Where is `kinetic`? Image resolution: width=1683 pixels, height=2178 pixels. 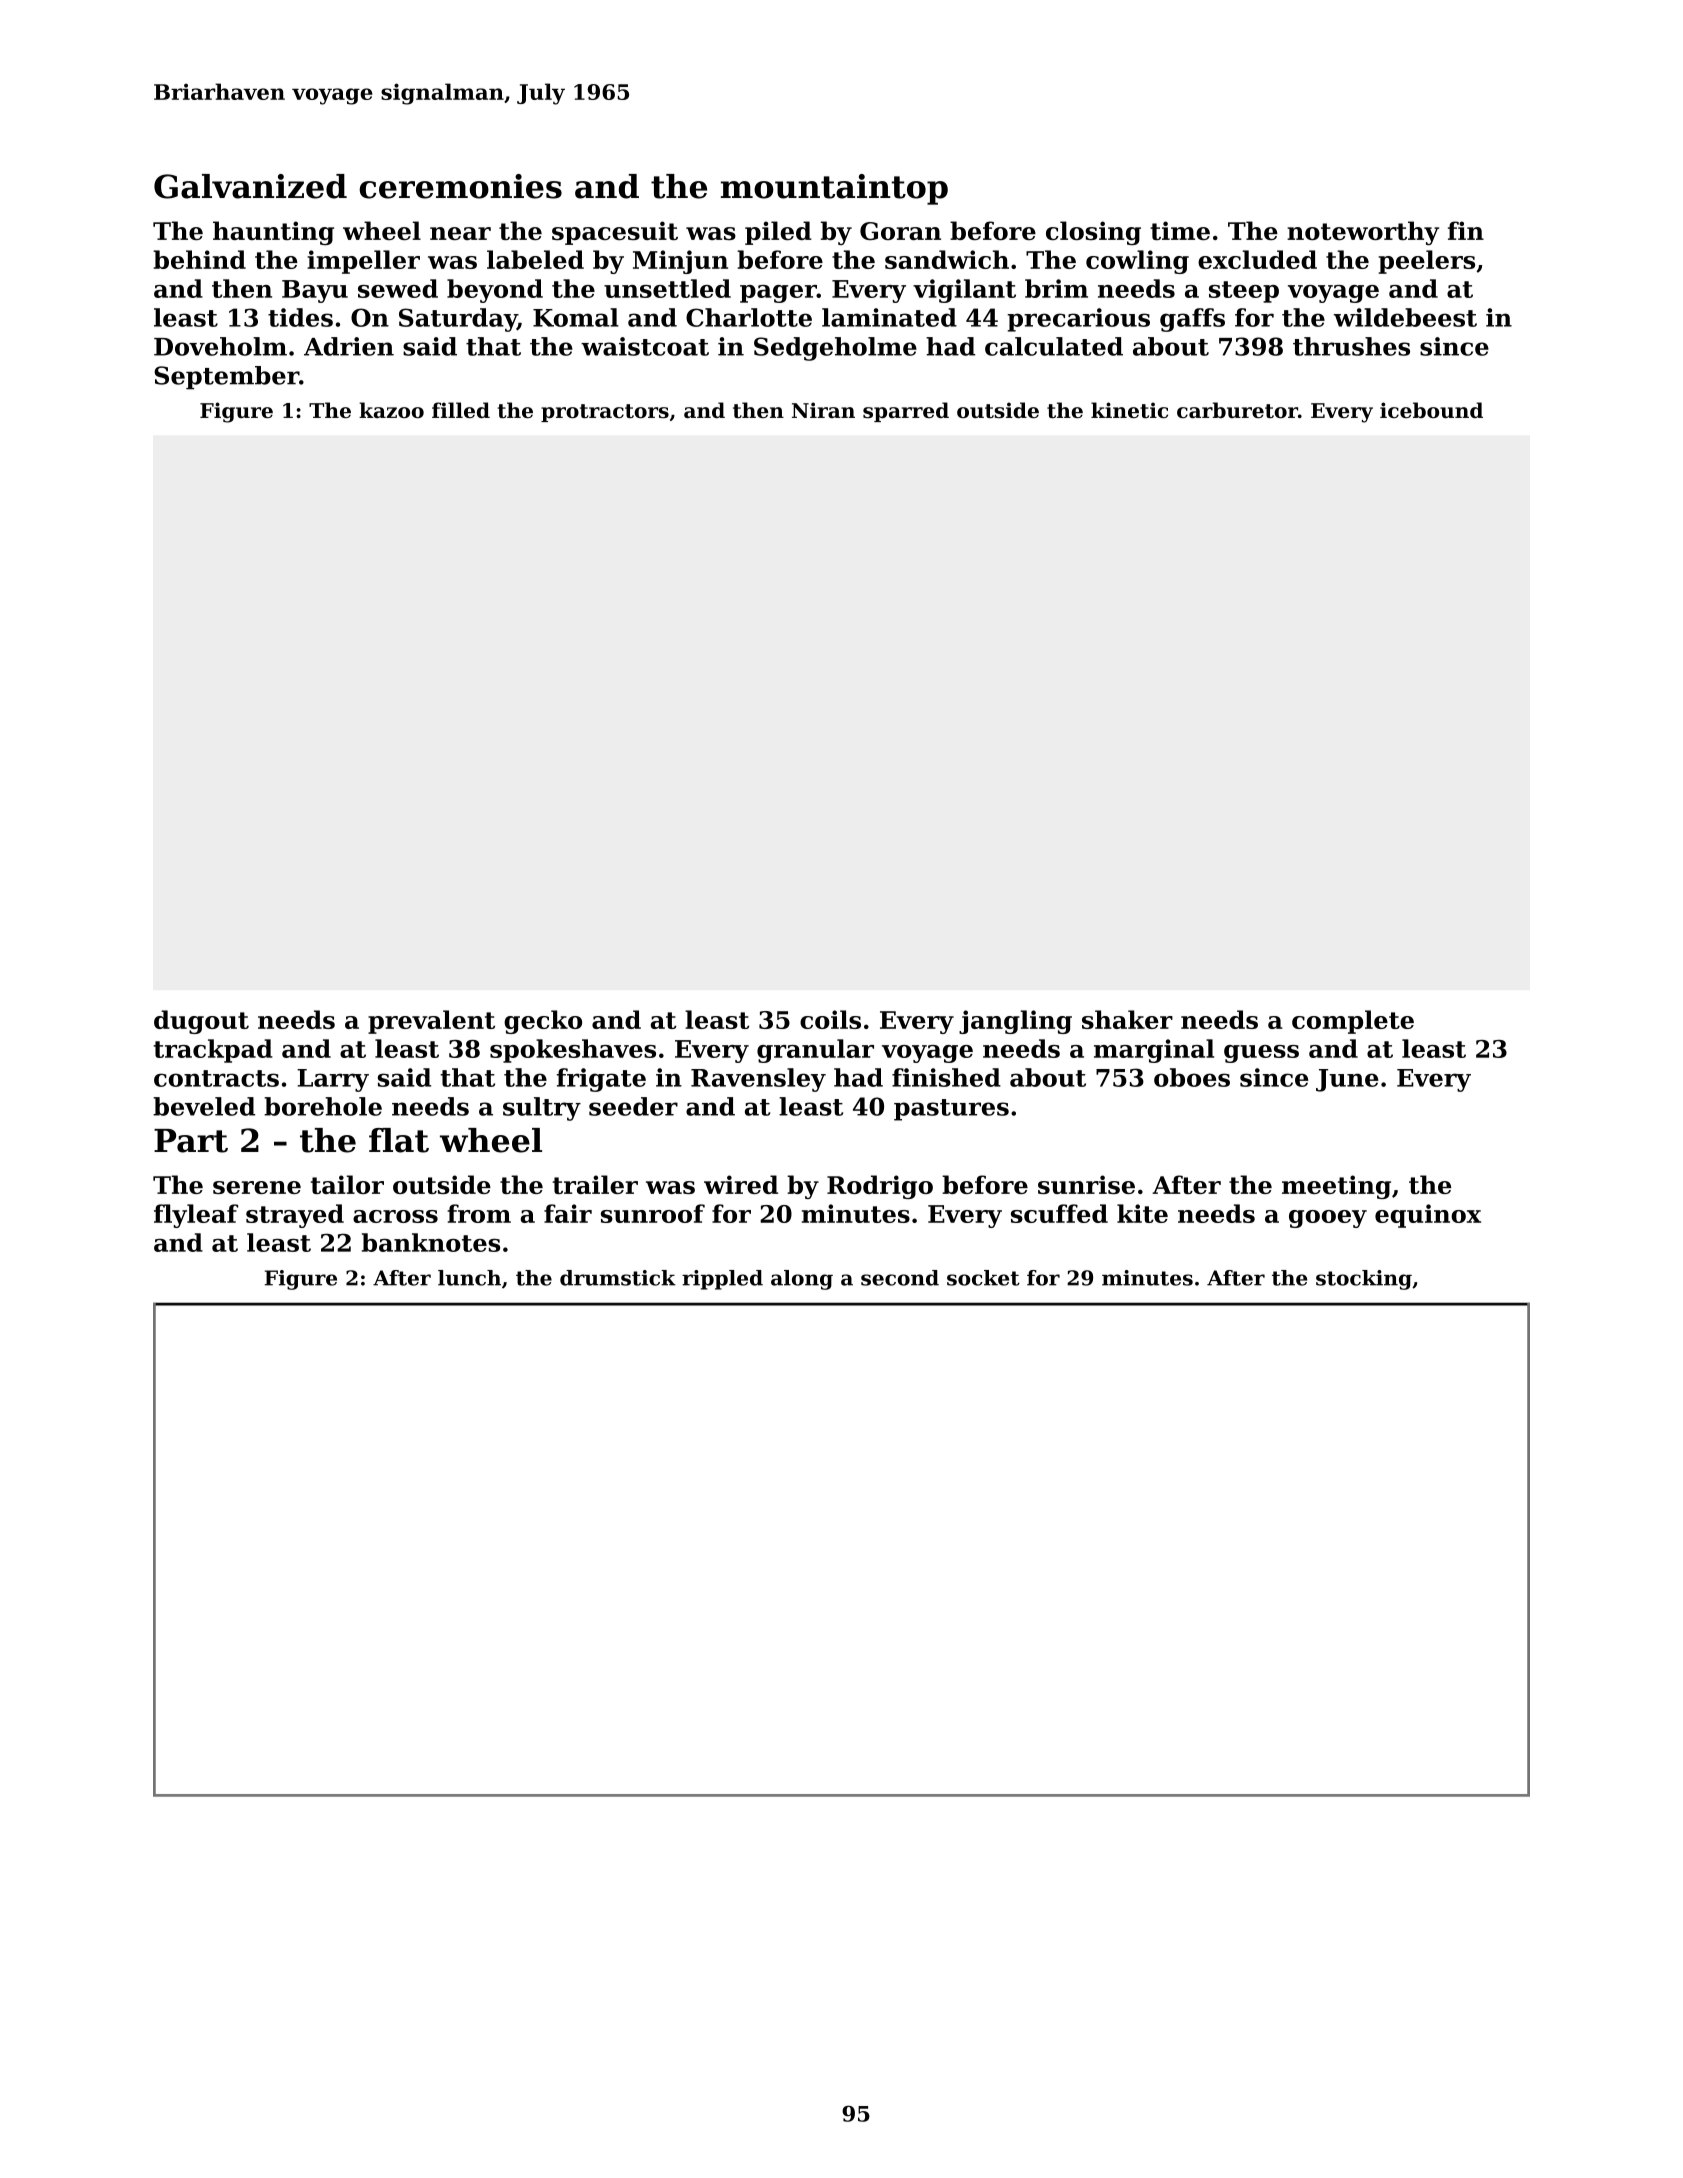
kinetic is located at coordinates (1129, 410).
